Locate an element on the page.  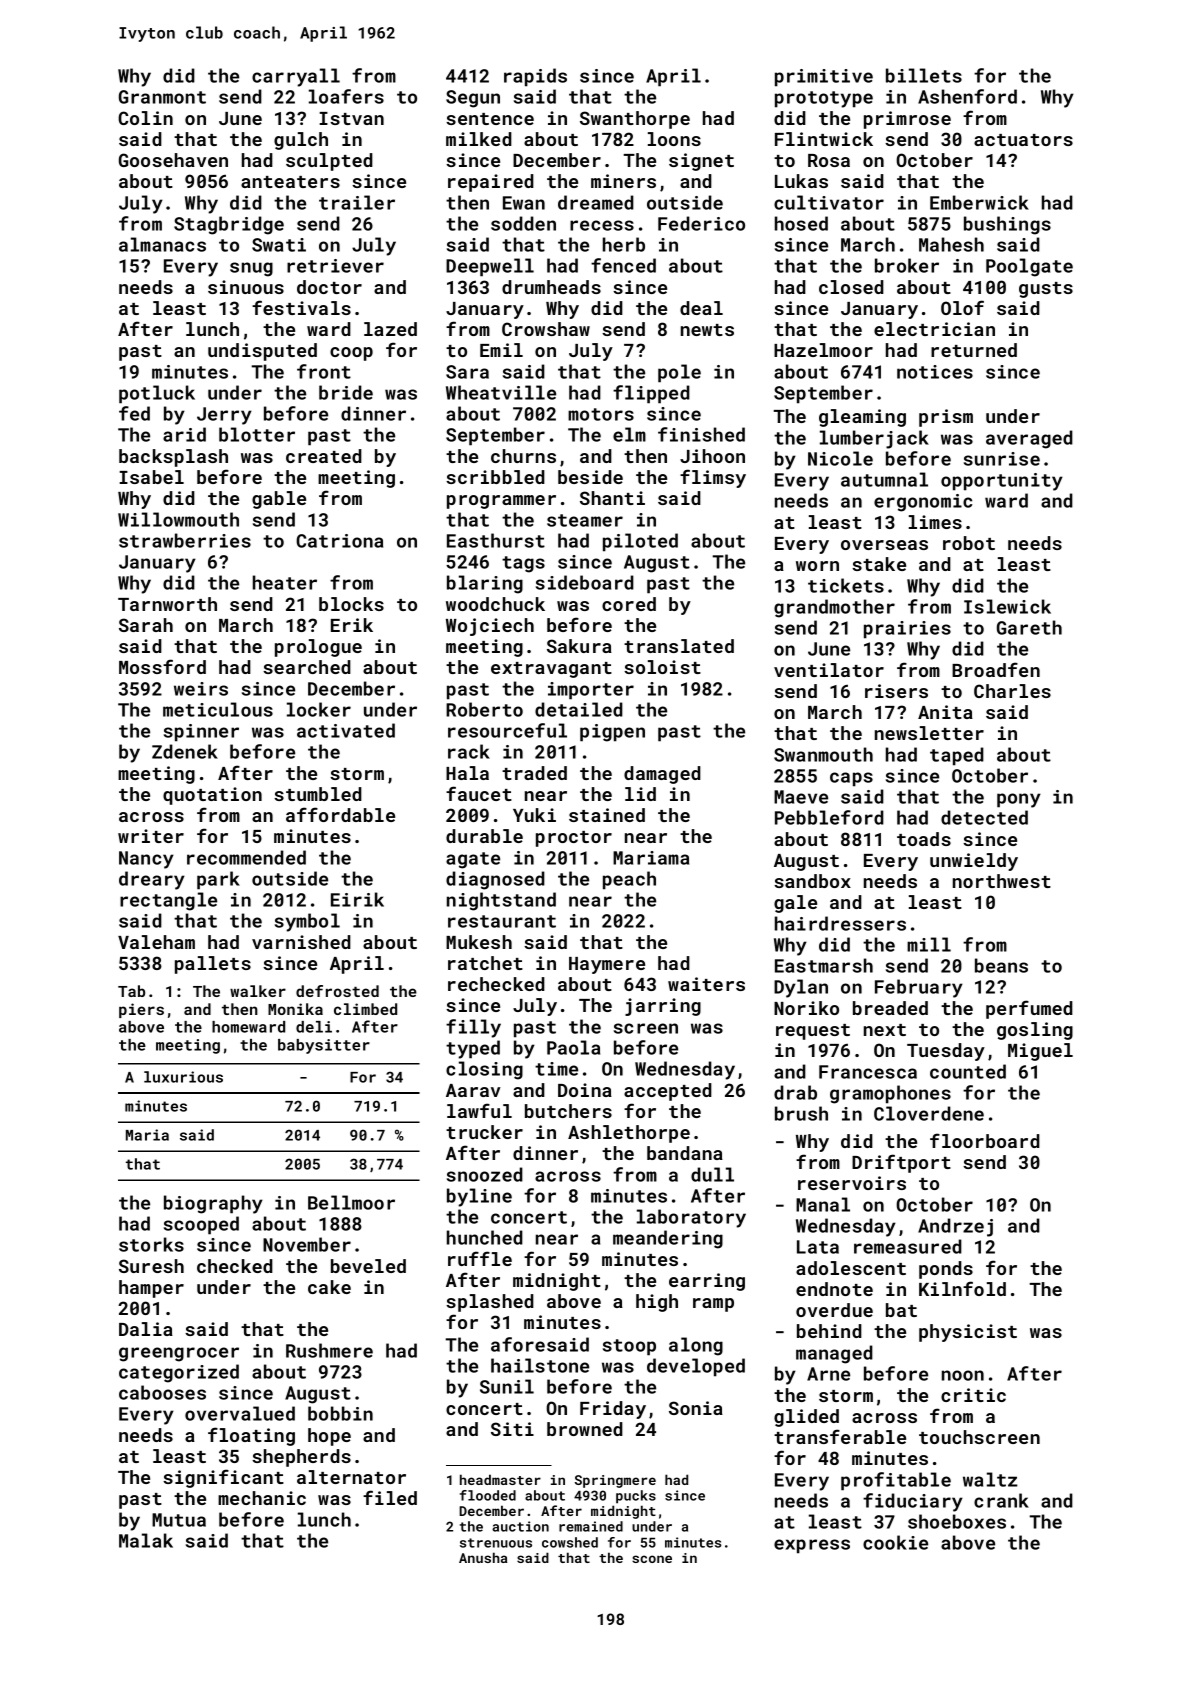
mechanic is located at coordinates (262, 1498).
